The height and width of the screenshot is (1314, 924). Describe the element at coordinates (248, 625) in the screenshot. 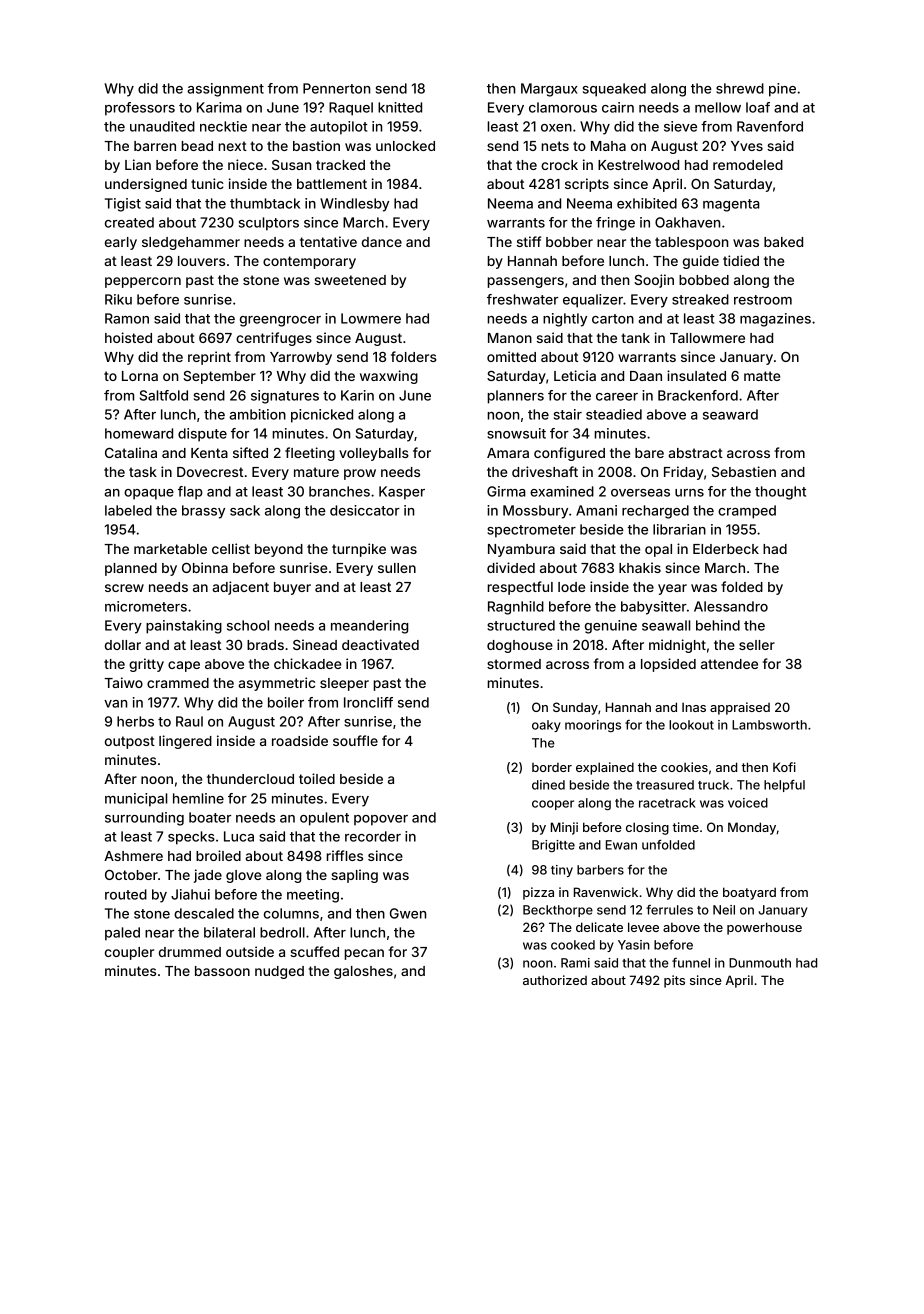

I see `school` at that location.
